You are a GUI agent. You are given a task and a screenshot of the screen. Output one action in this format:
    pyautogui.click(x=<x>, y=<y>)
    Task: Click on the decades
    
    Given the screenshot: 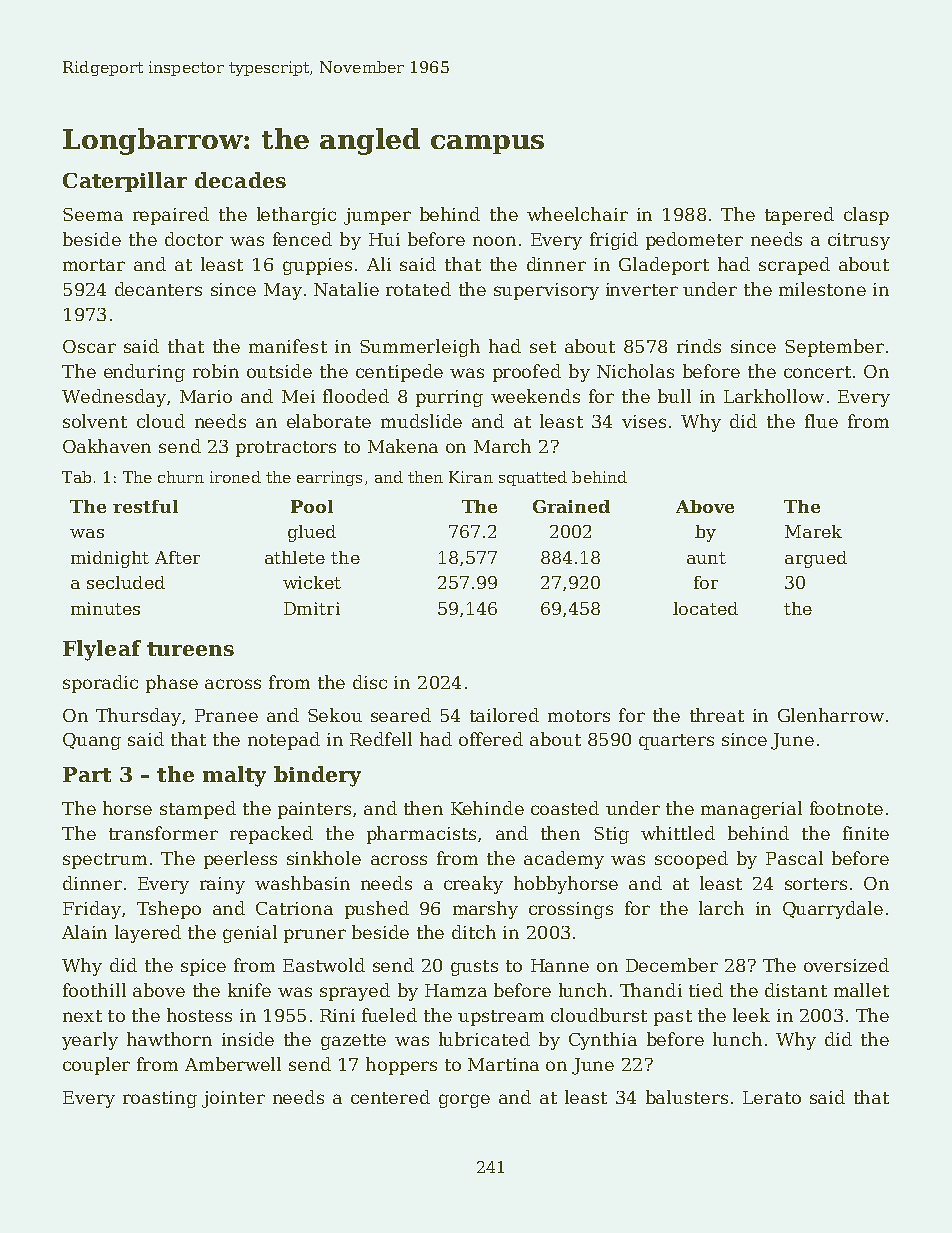 What is the action you would take?
    pyautogui.click(x=240, y=180)
